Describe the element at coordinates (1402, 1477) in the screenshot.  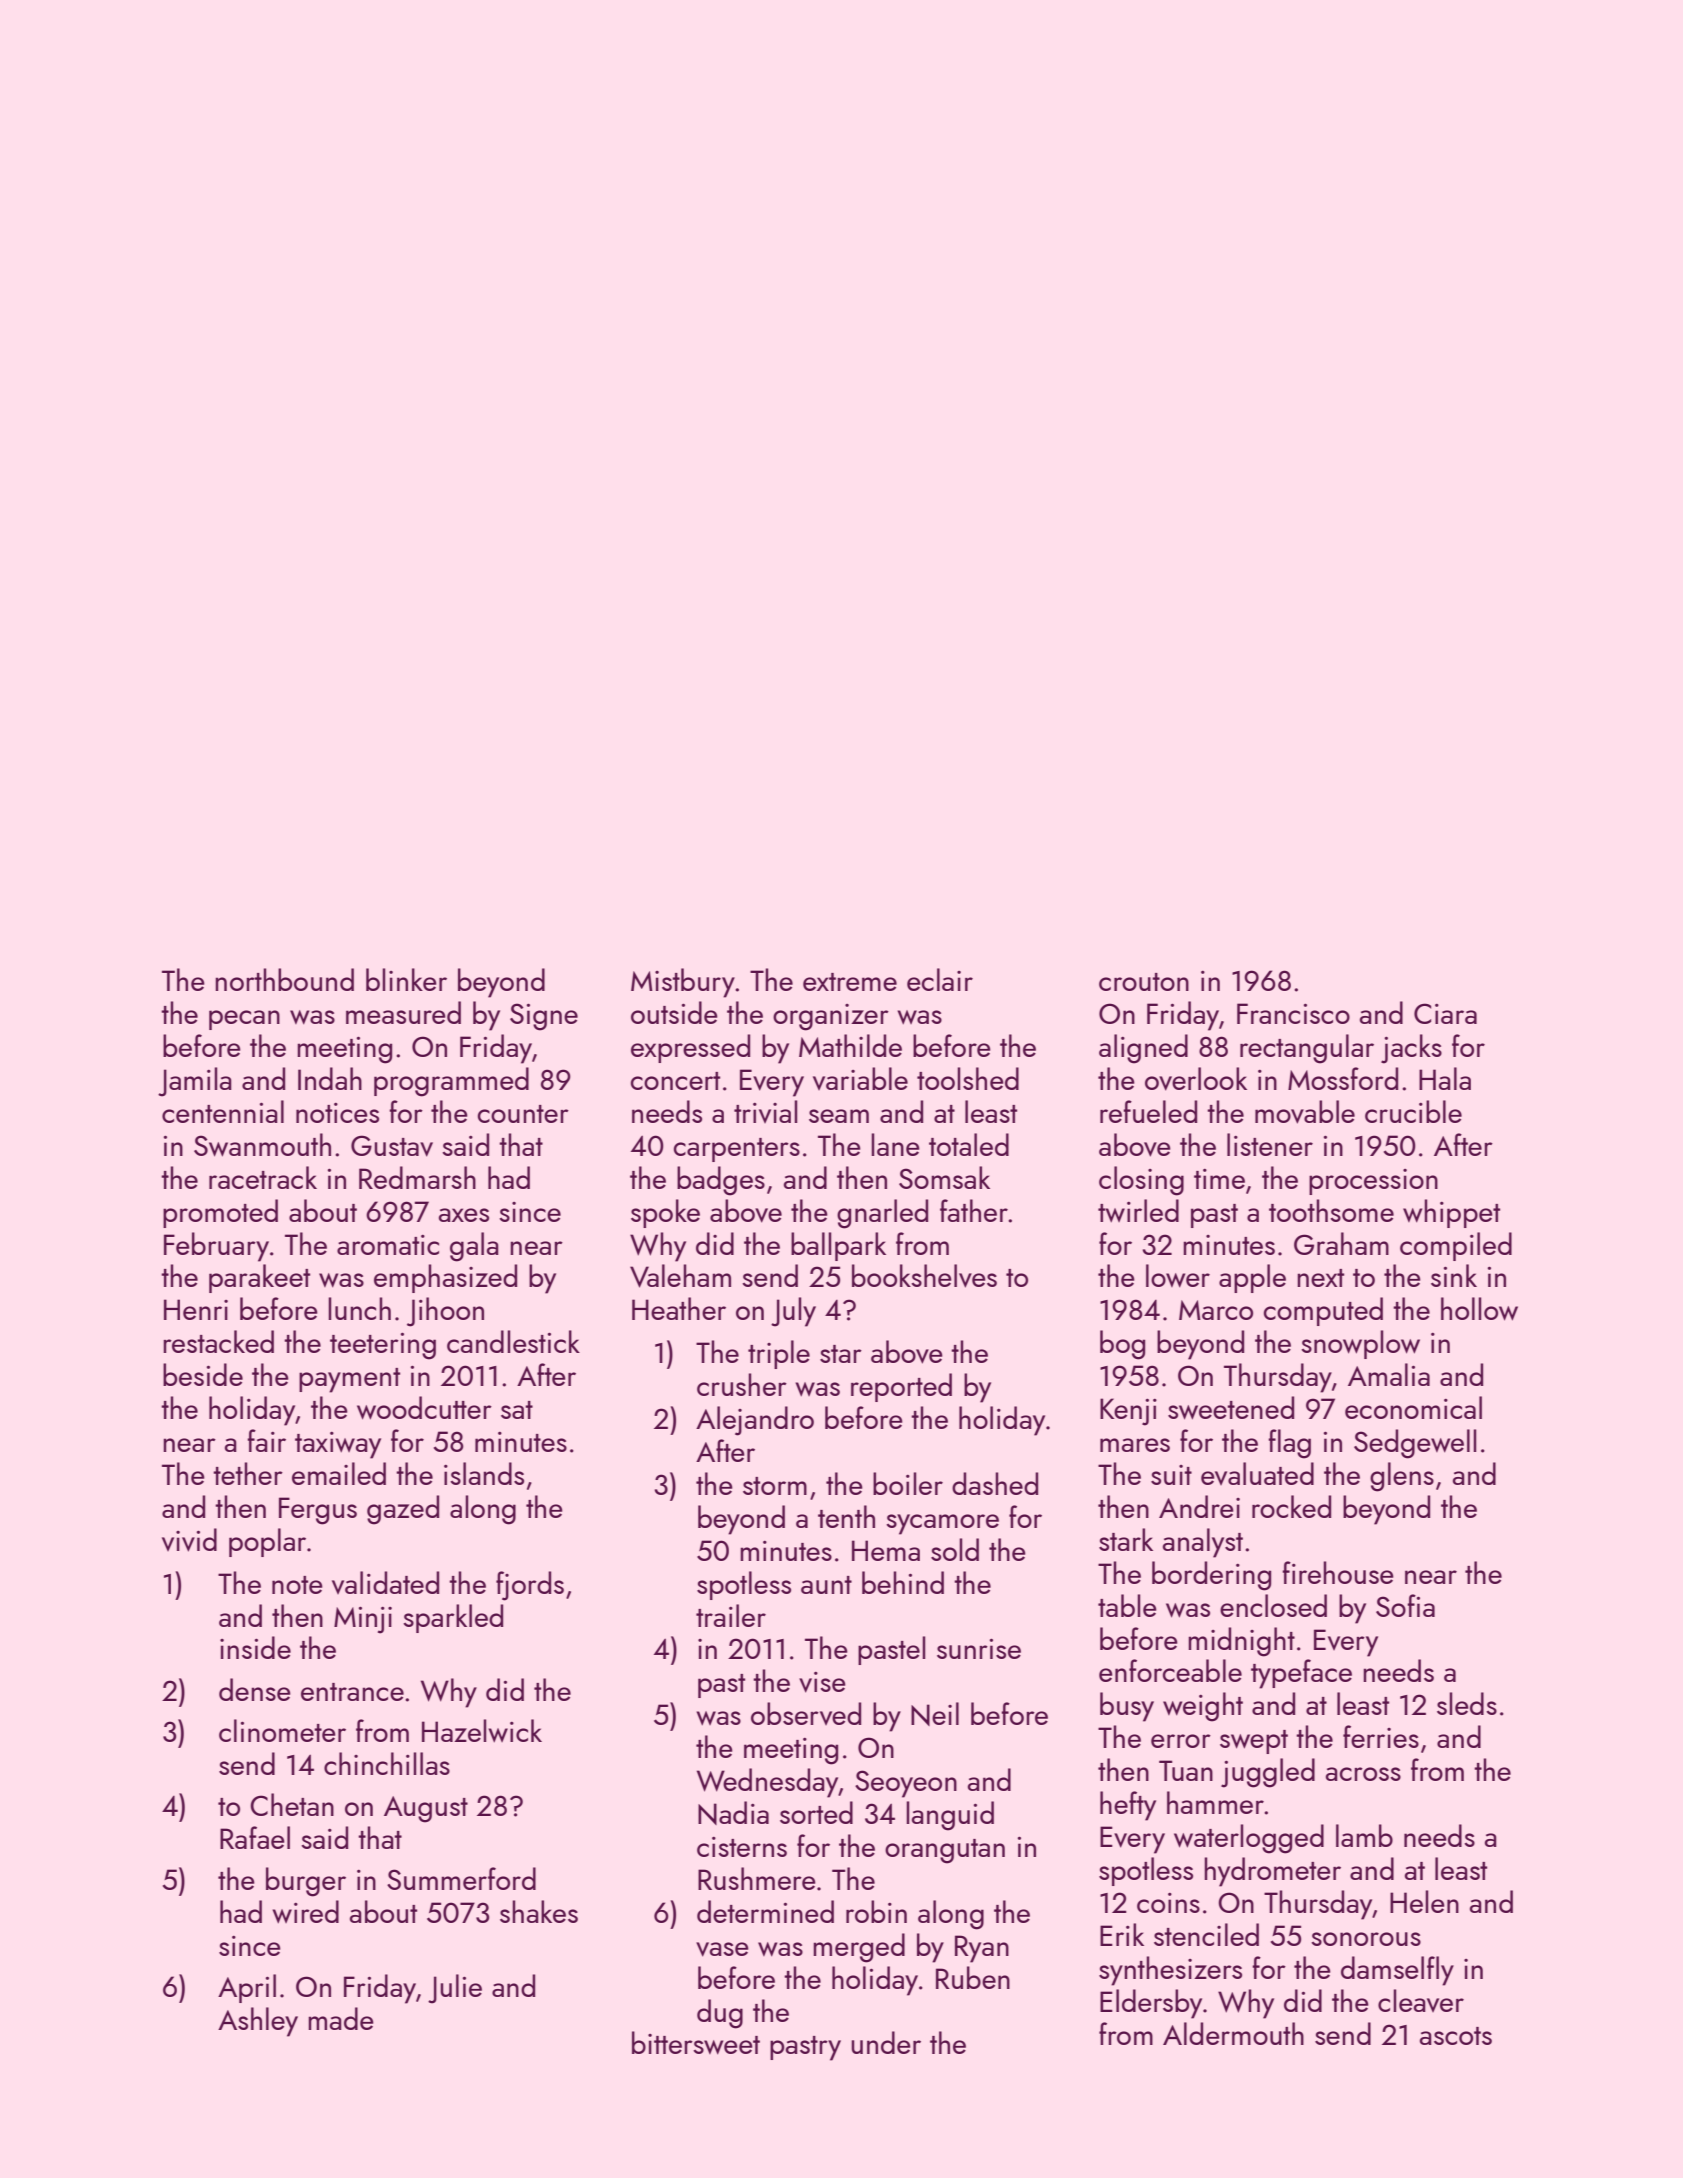
I see `glens` at that location.
